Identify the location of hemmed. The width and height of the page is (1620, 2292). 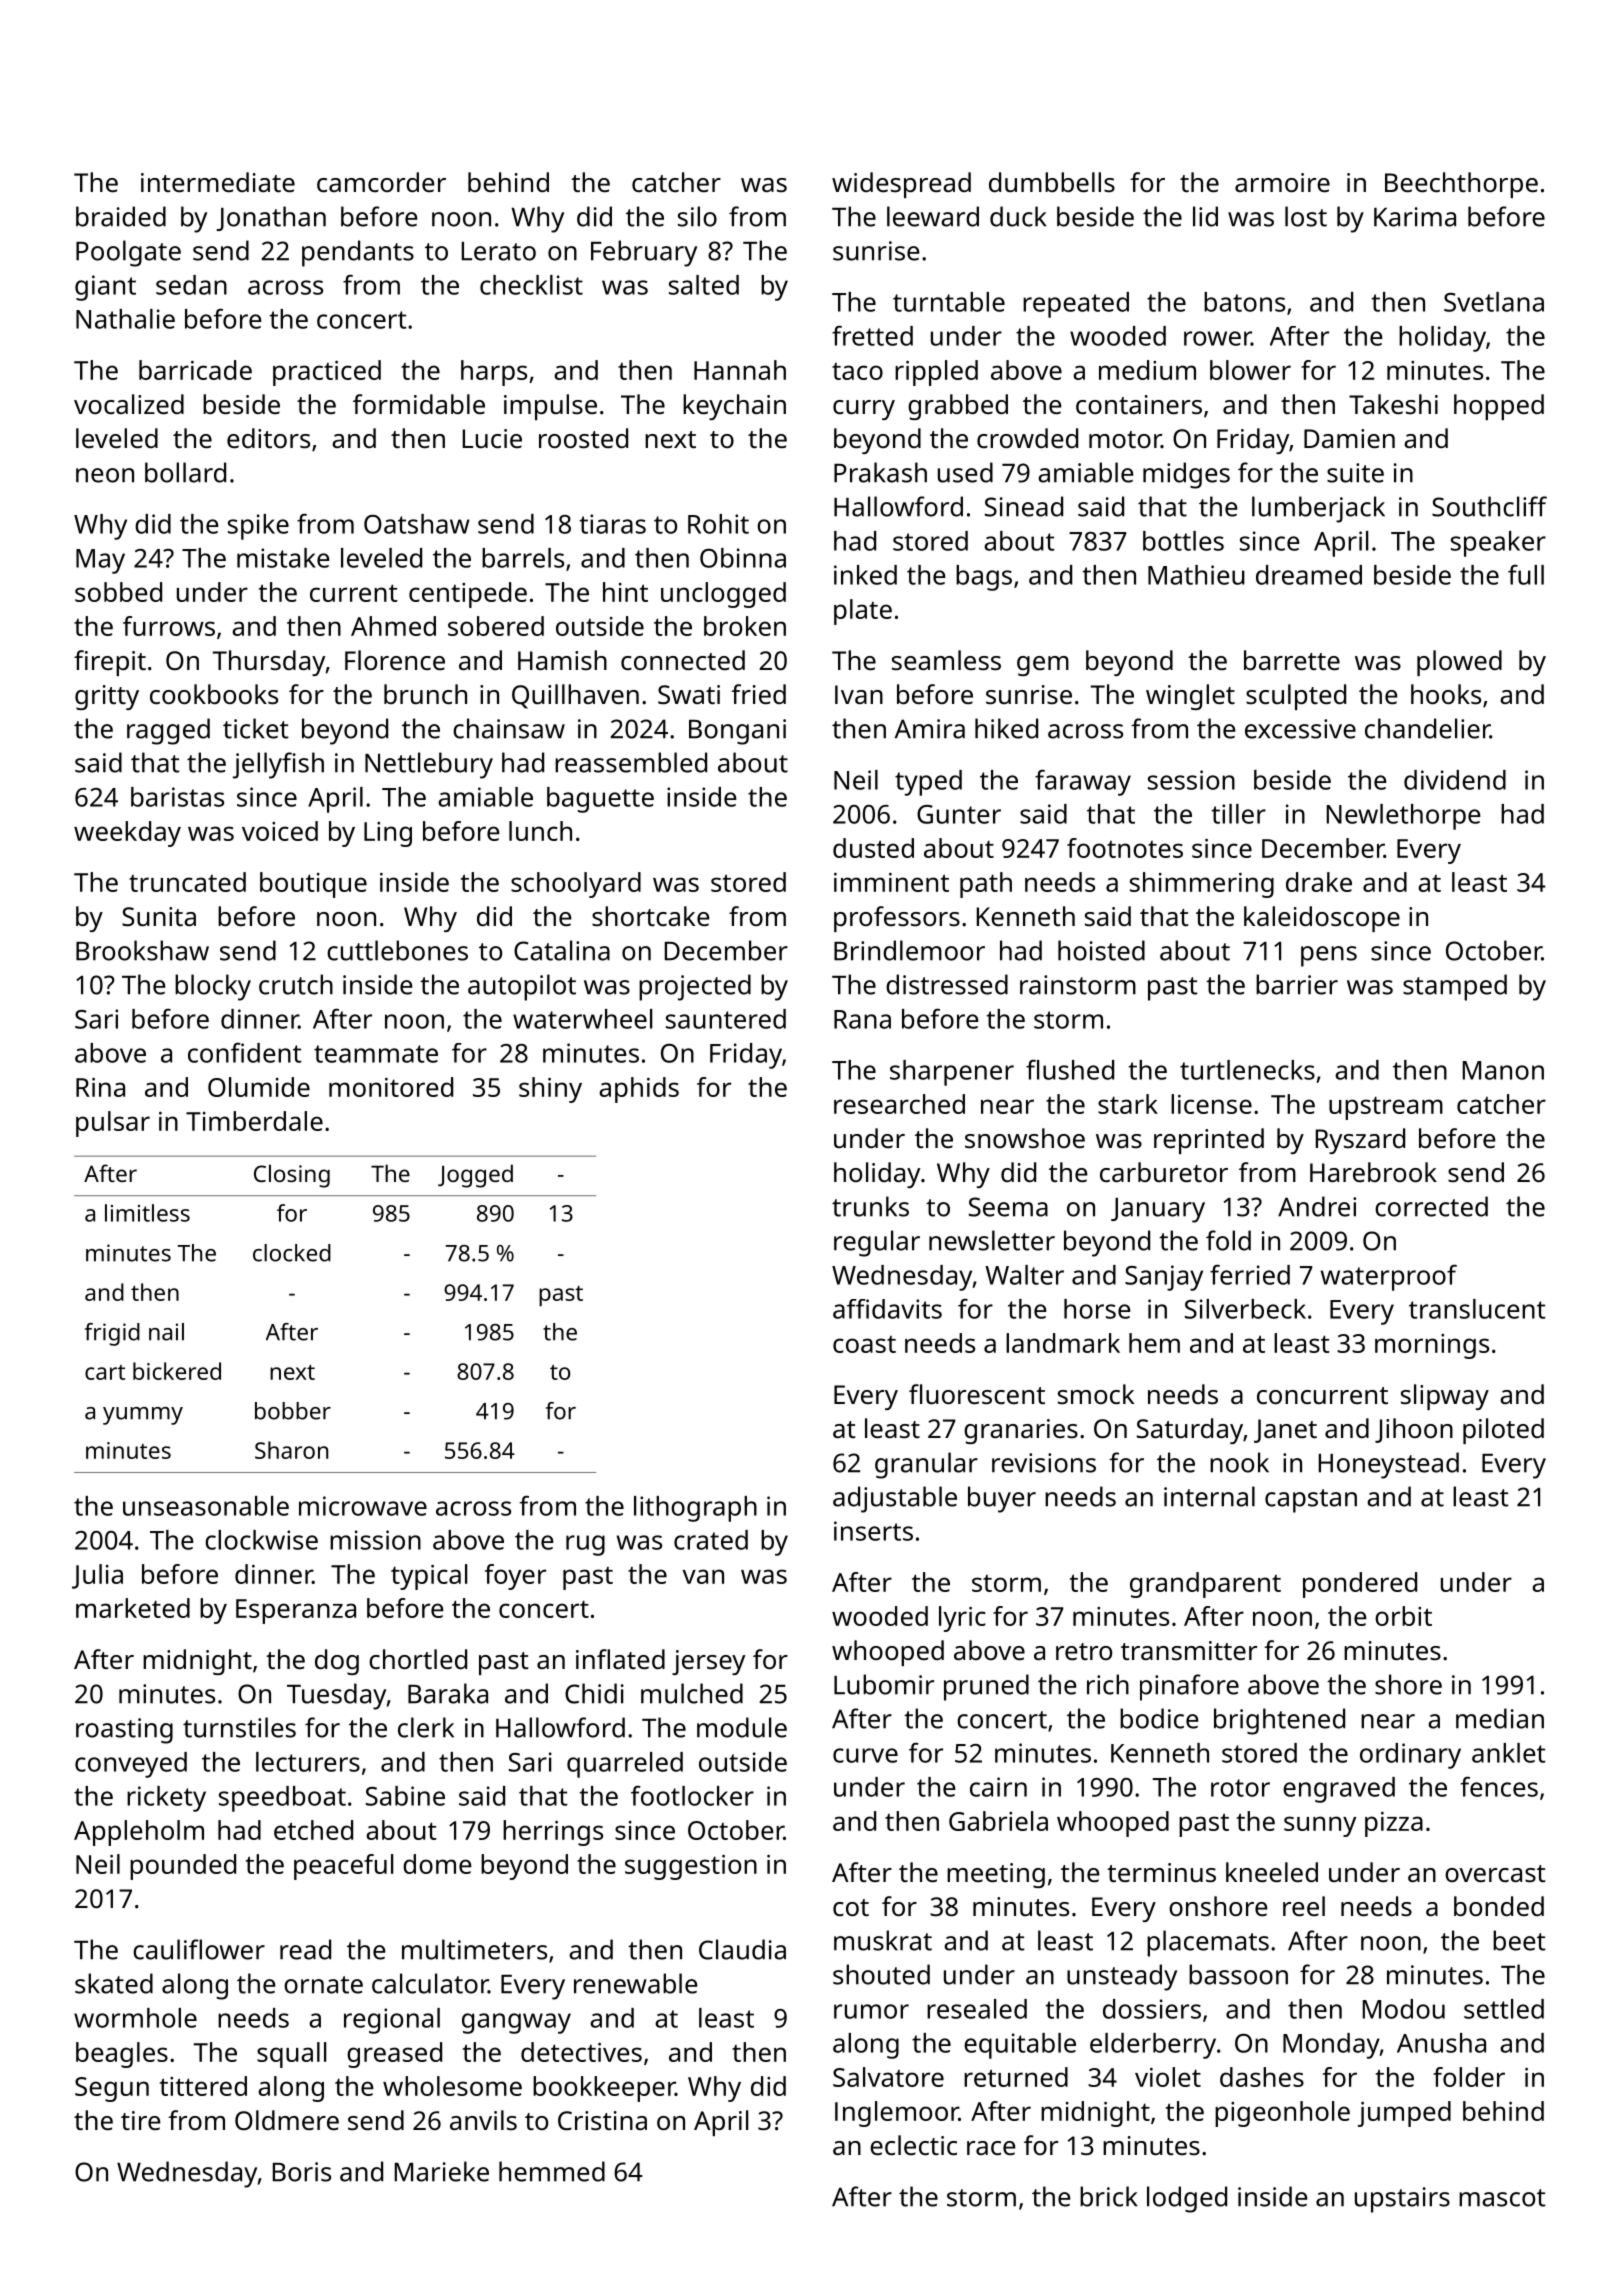
(552, 2171).
